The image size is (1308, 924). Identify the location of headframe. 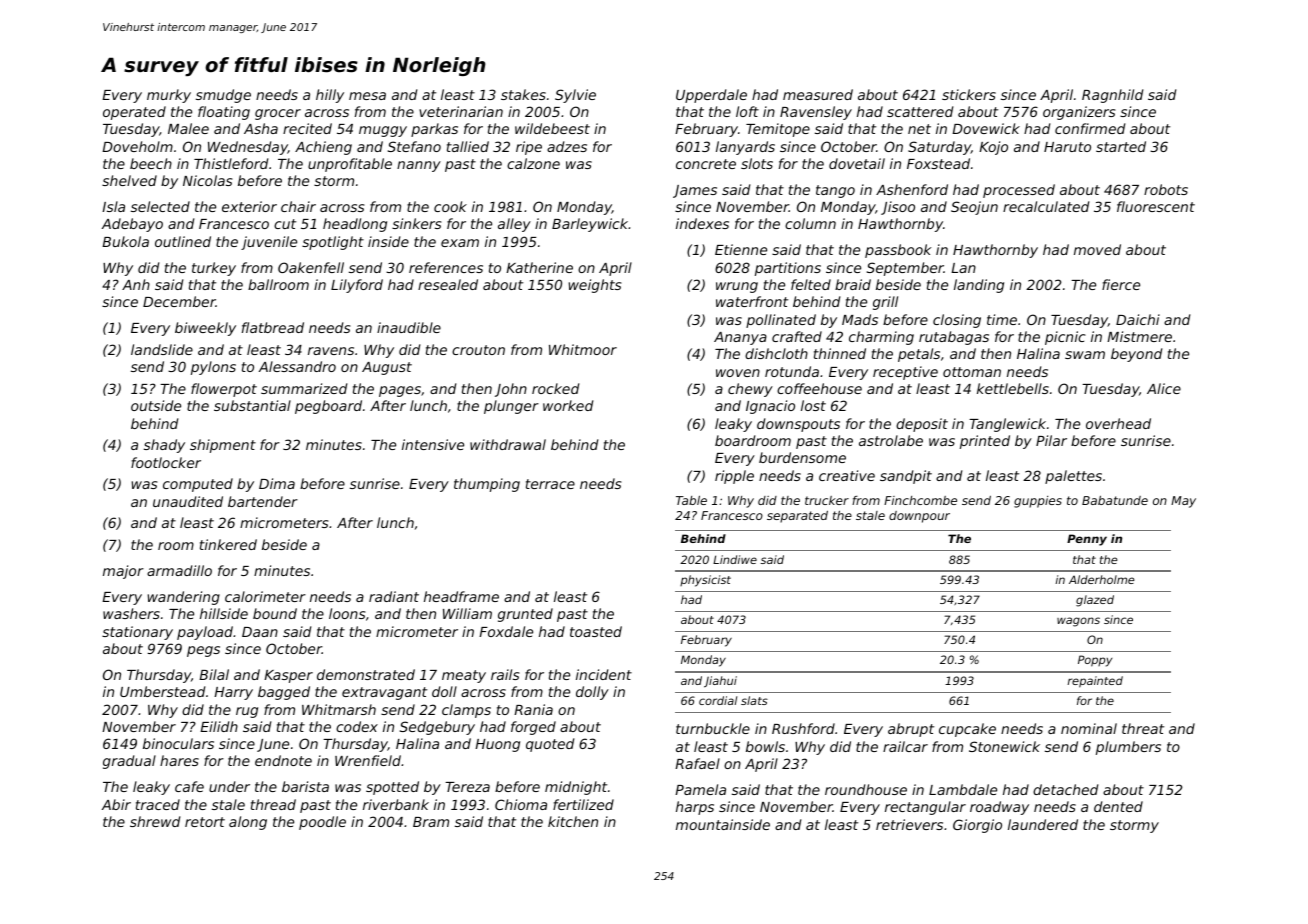
(461, 596).
